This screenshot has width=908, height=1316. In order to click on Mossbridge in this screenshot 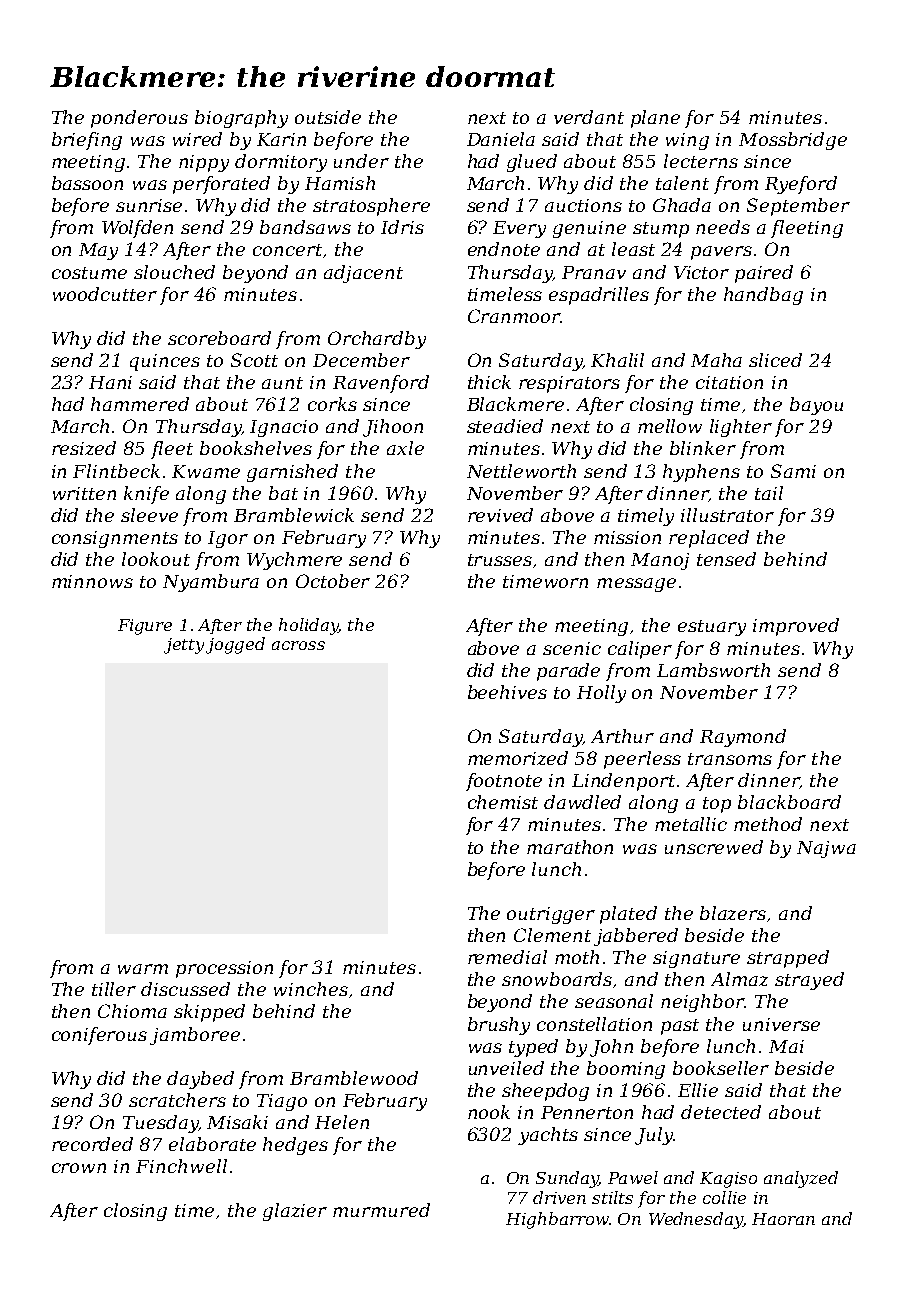, I will do `click(793, 141)`.
